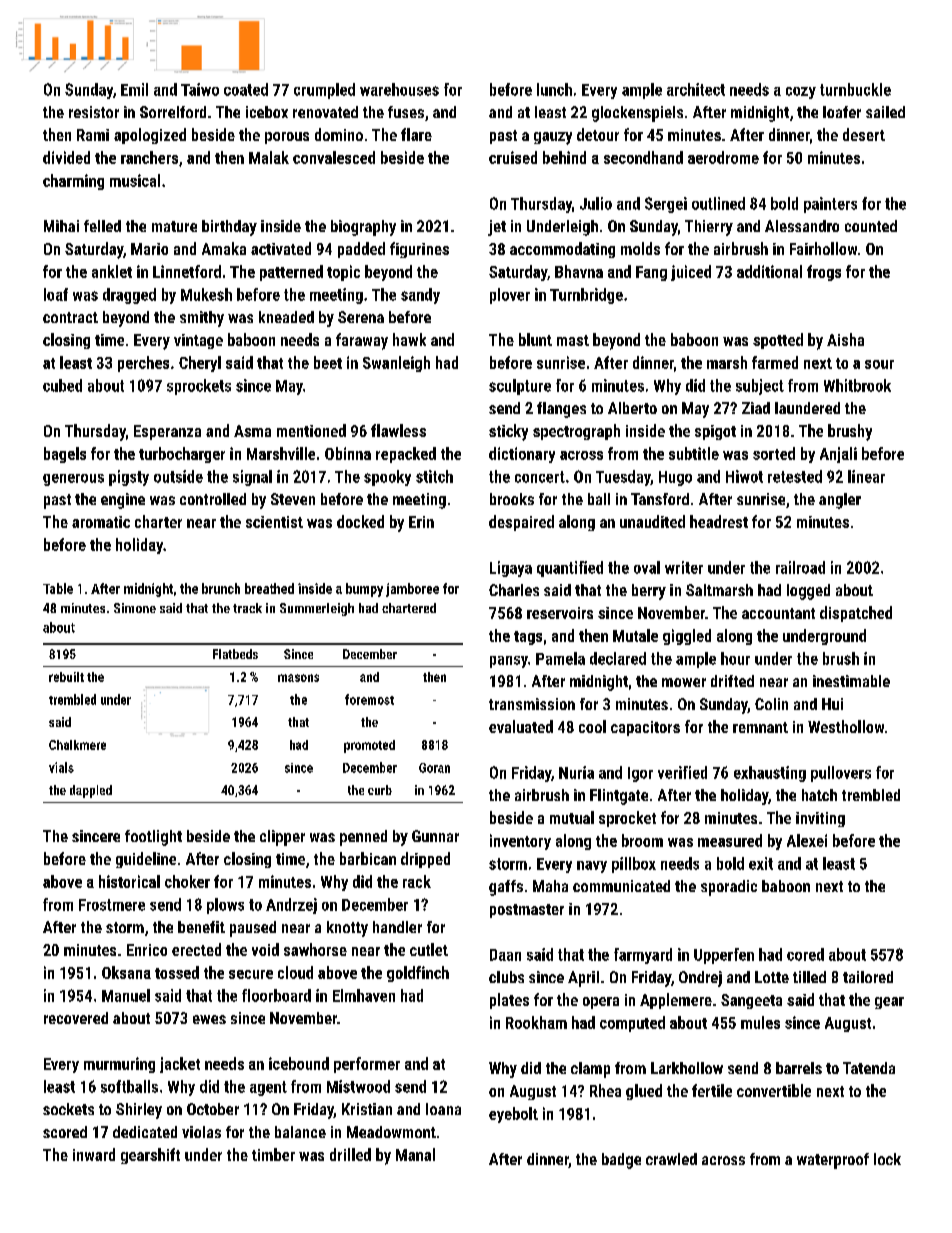  What do you see at coordinates (421, 522) in the screenshot?
I see `Erin` at bounding box center [421, 522].
